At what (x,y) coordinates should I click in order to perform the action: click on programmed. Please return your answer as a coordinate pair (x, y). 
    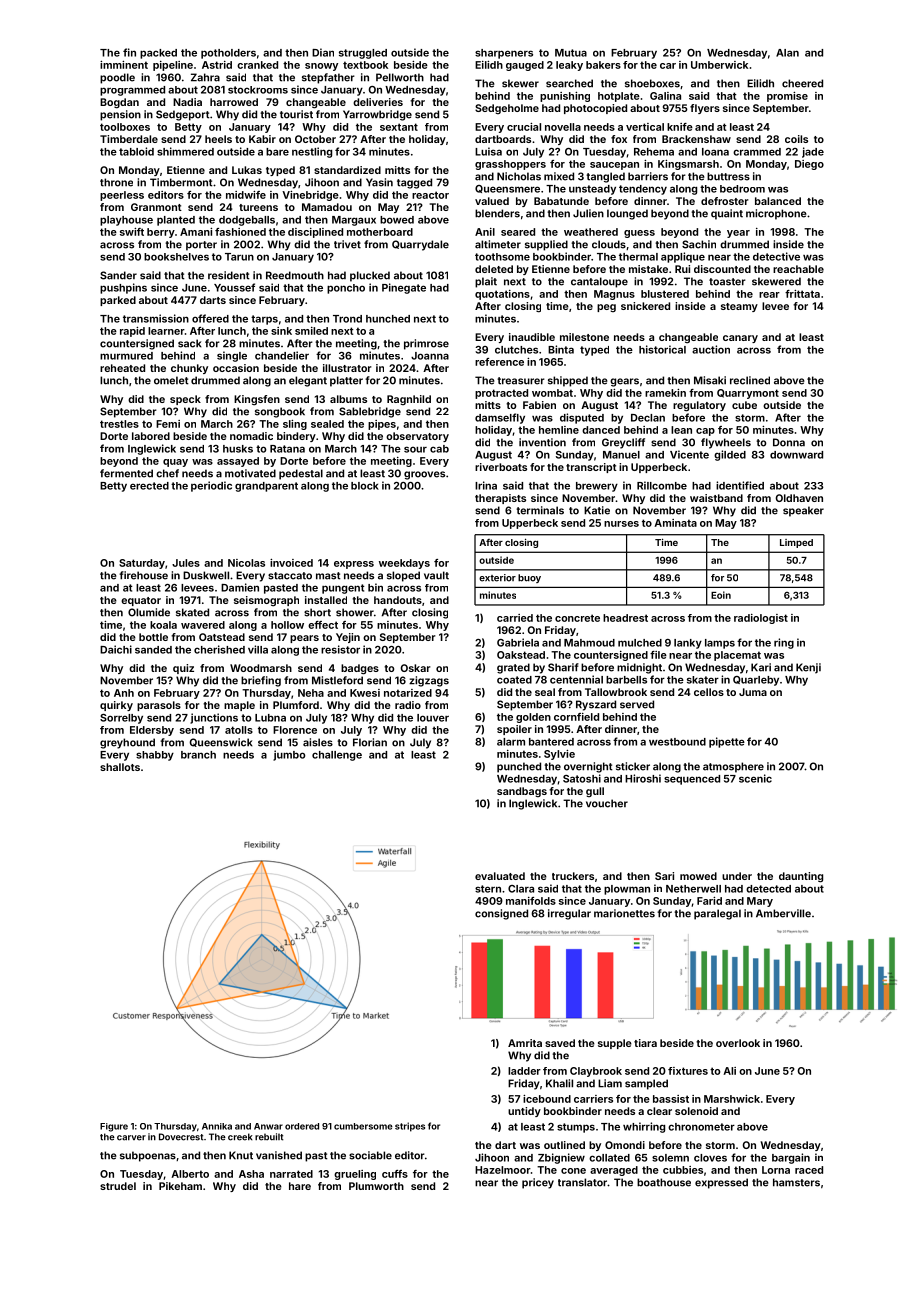
    Looking at the image, I should click on (132, 91).
